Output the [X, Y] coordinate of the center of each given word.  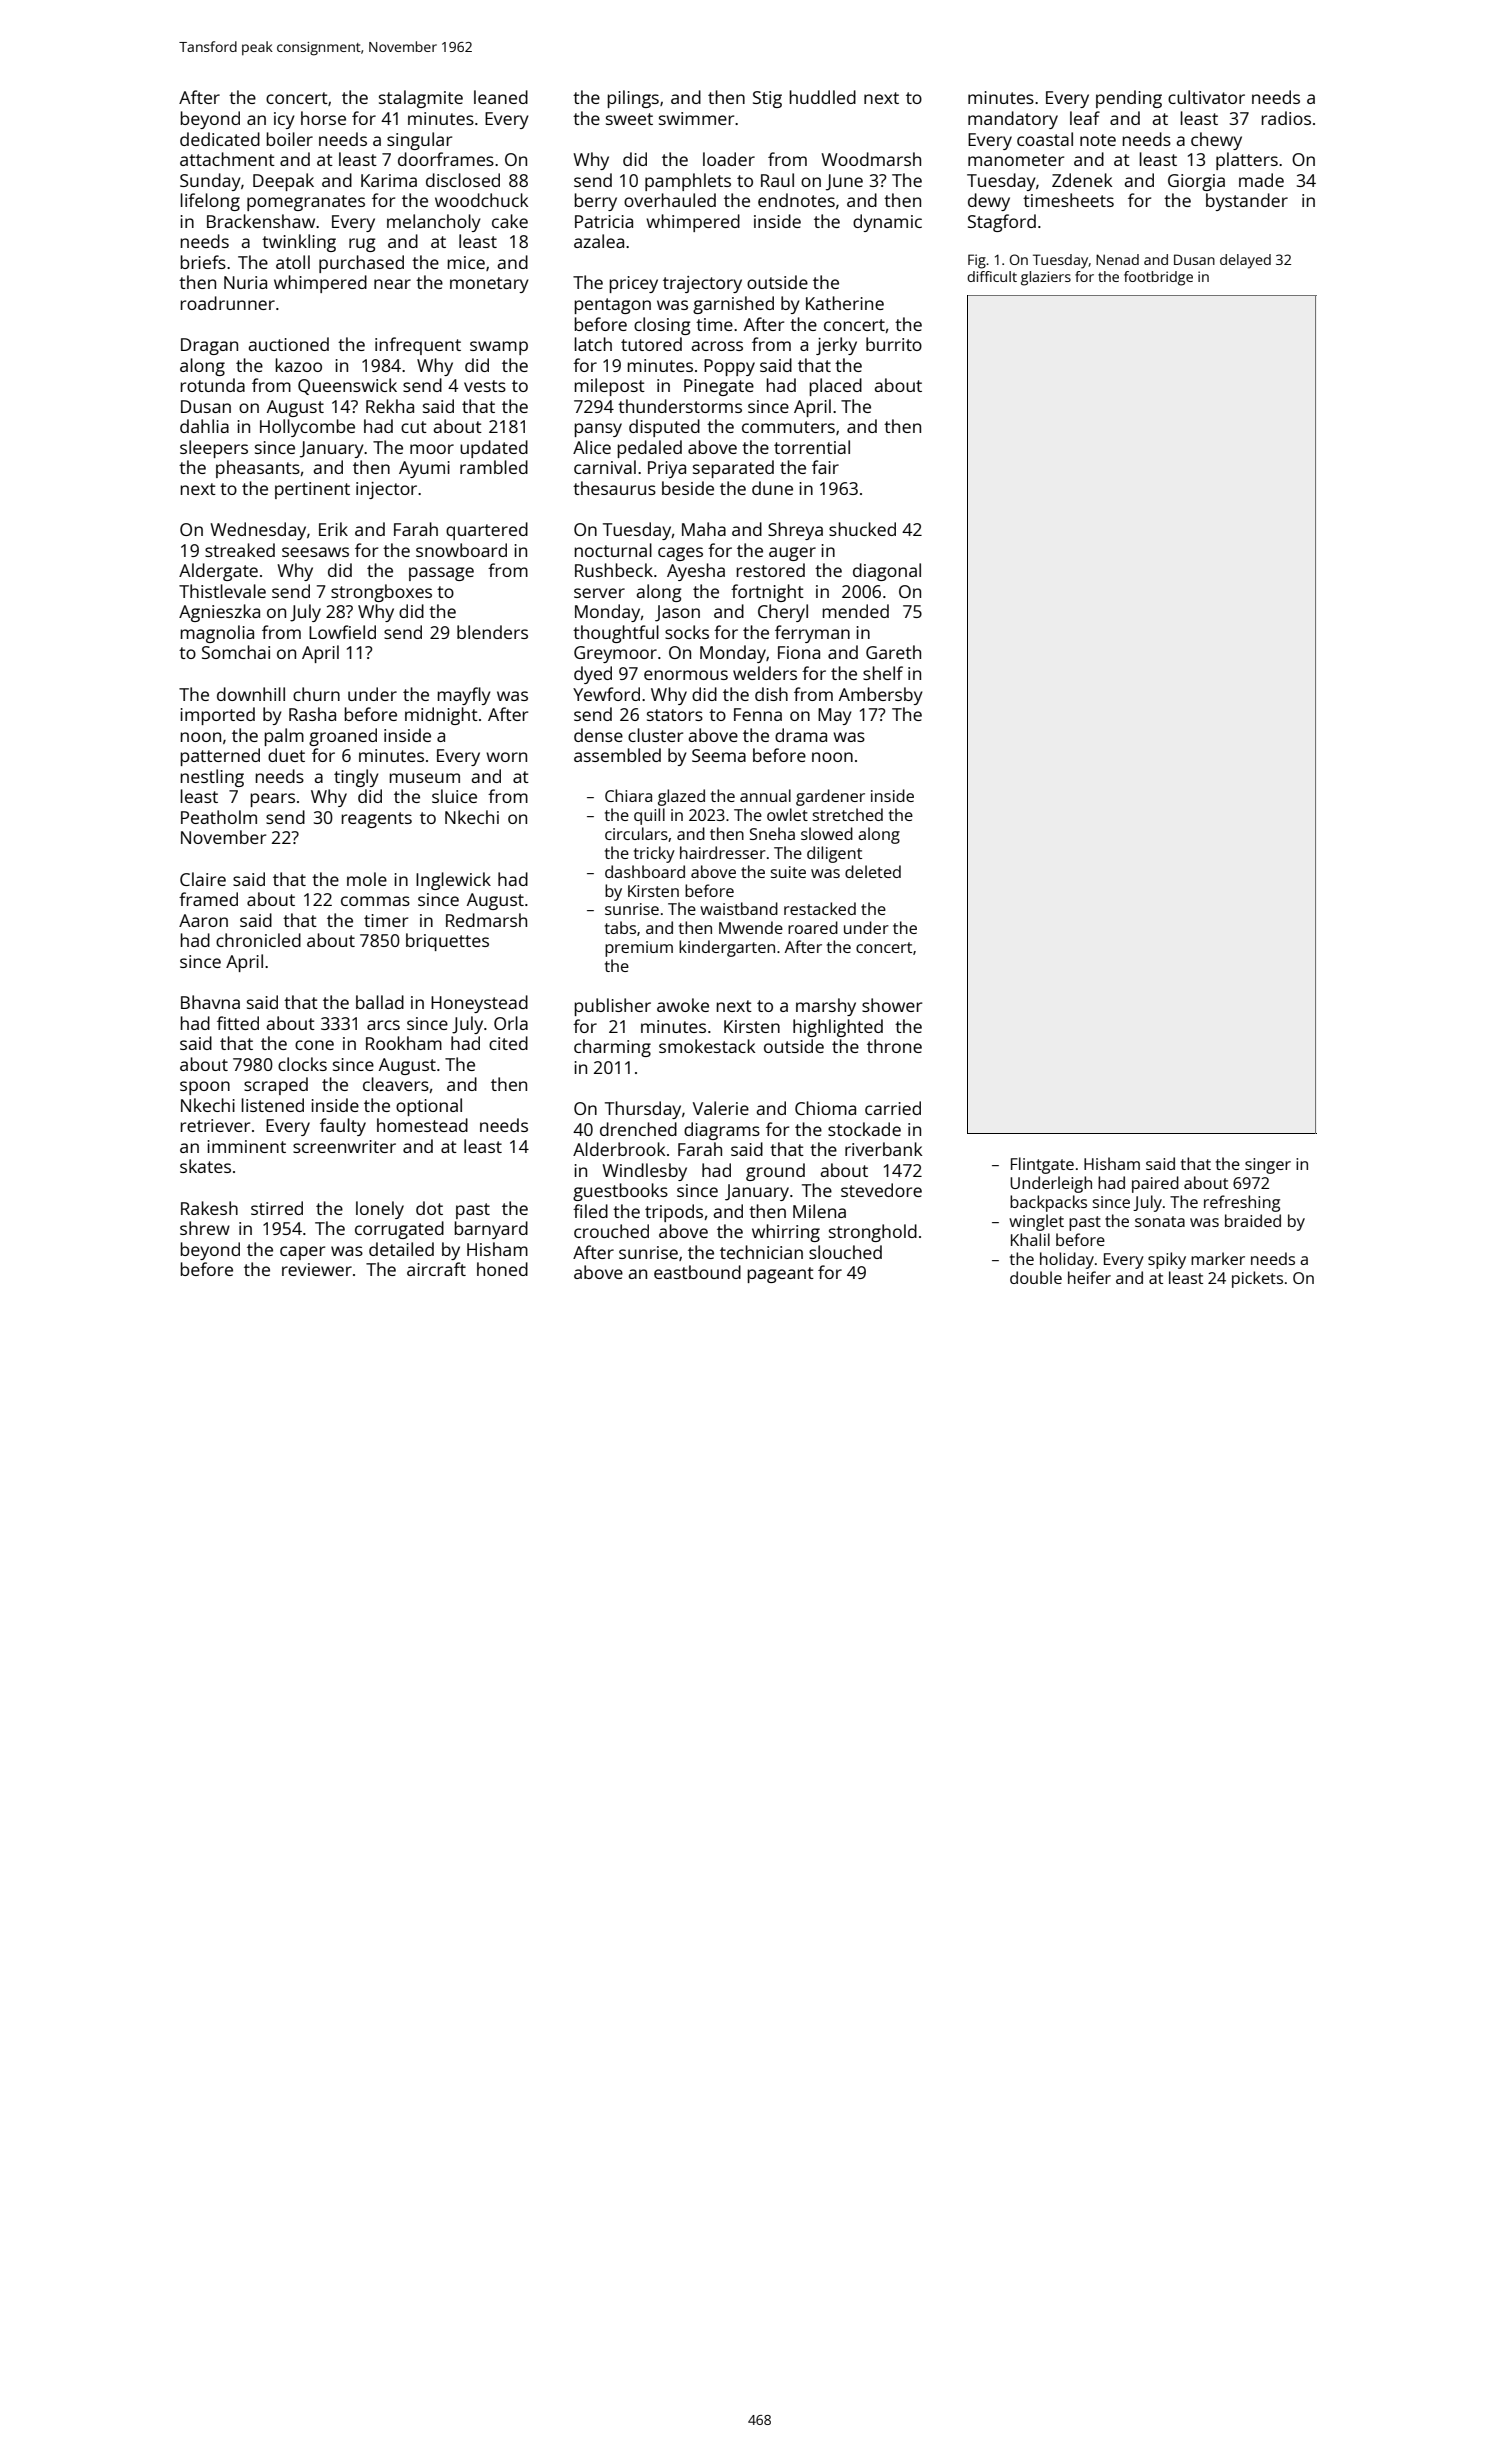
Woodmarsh [871, 159]
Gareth [893, 652]
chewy [1216, 141]
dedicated [220, 139]
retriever [215, 1125]
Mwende [751, 927]
